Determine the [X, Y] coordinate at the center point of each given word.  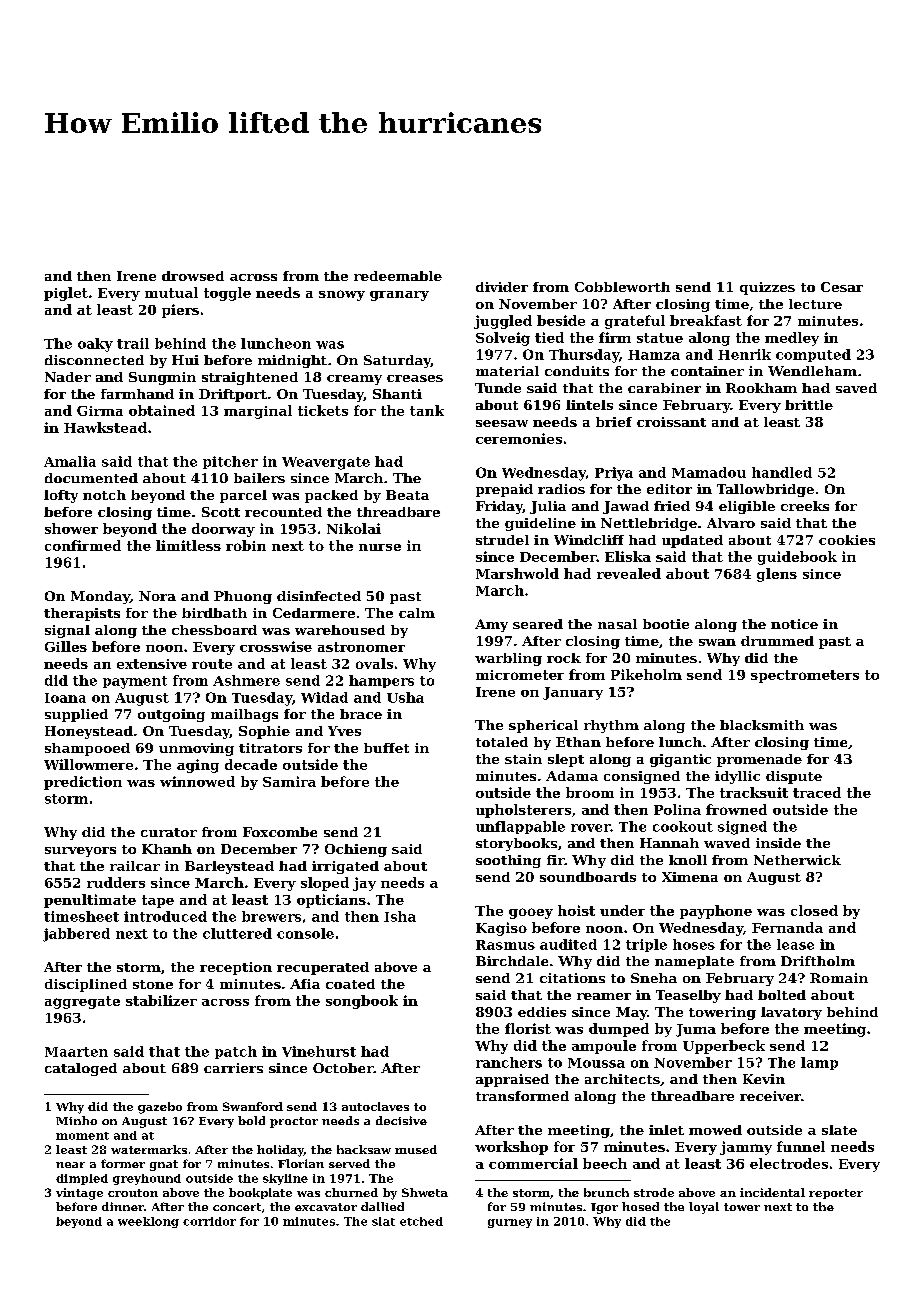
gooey [531, 913]
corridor [209, 1221]
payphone [716, 912]
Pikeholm [646, 674]
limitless [188, 545]
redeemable [398, 276]
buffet [386, 748]
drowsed [193, 276]
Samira [289, 781]
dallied [382, 1206]
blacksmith [762, 725]
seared [538, 624]
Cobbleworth [622, 287]
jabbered [76, 935]
